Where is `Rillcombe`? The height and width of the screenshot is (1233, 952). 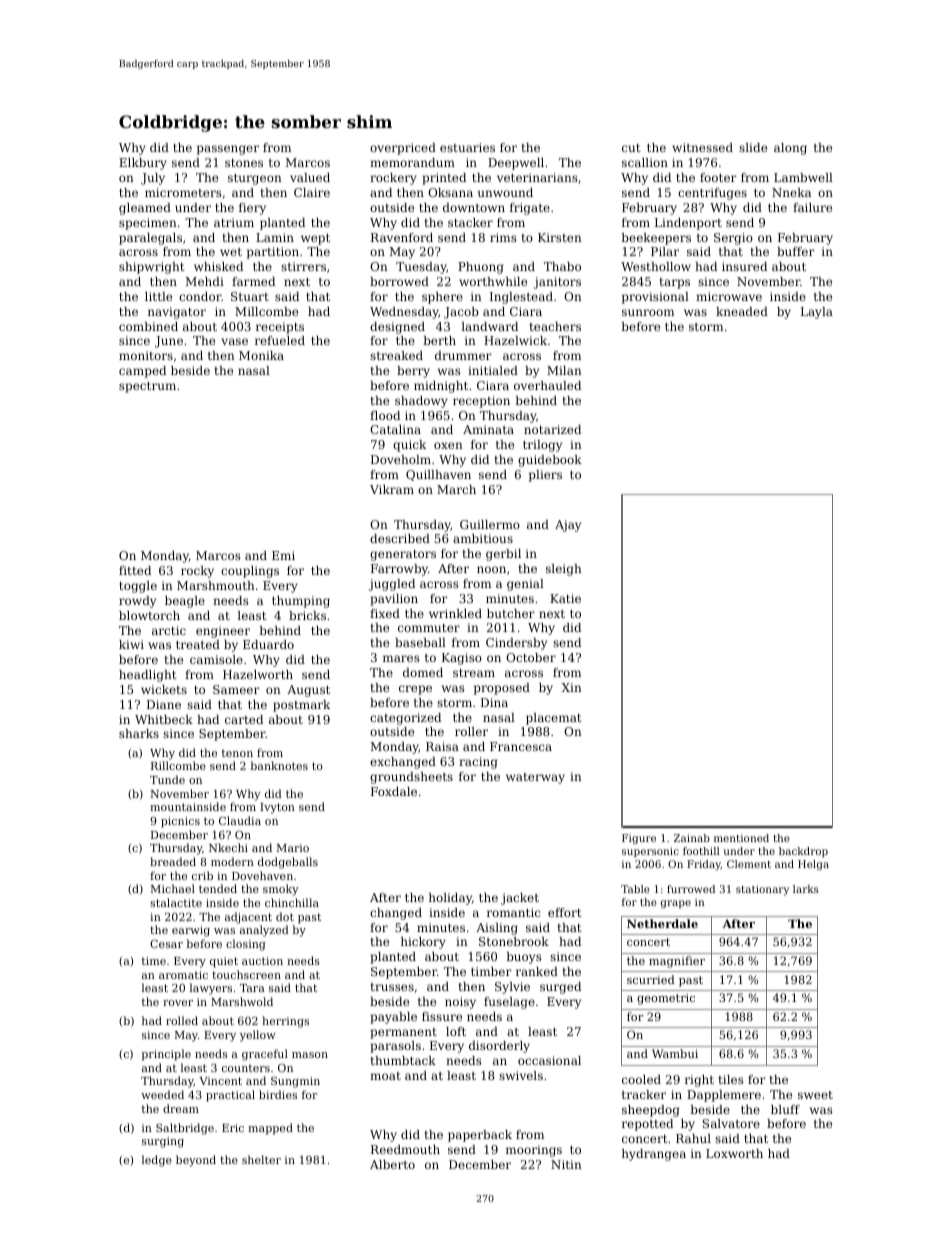 Rillcombe is located at coordinates (178, 765).
